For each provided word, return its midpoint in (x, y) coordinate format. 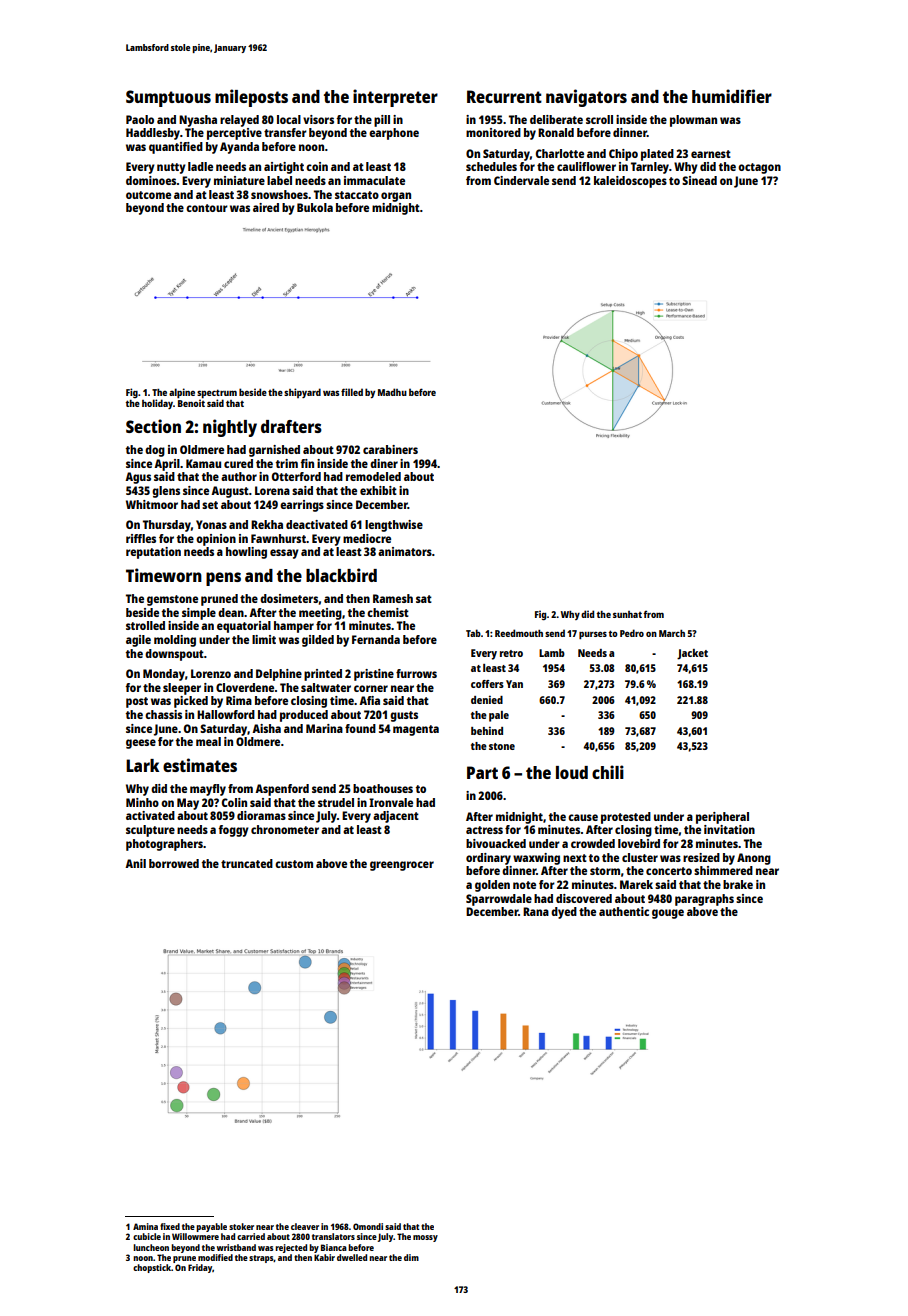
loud (572, 772)
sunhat (627, 614)
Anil (135, 863)
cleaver (305, 1226)
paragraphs (704, 900)
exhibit (378, 490)
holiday (157, 404)
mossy (425, 1238)
